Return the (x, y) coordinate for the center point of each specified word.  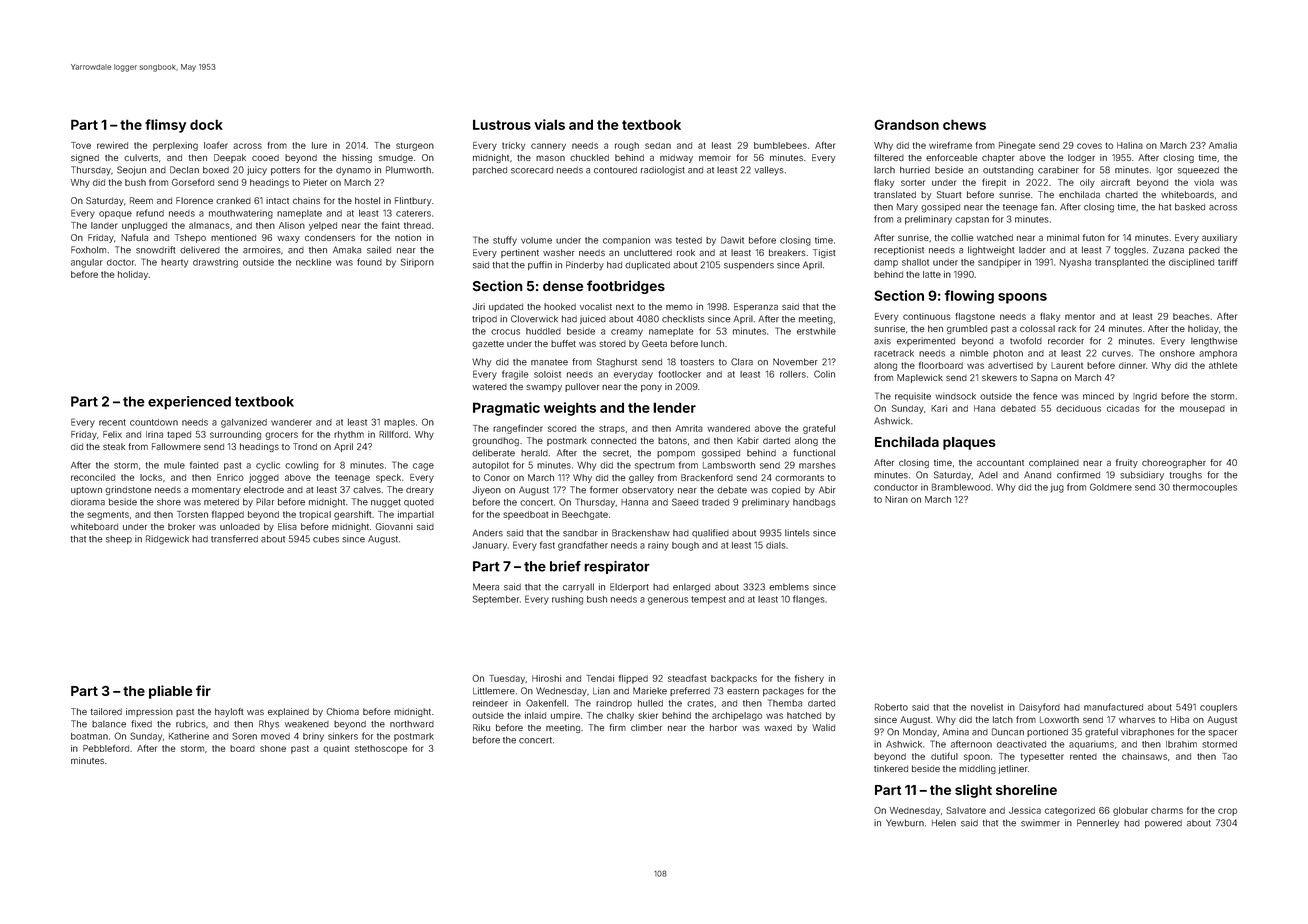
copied (786, 490)
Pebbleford (106, 748)
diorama (88, 502)
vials (549, 124)
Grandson (906, 124)
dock (206, 124)
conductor (896, 487)
